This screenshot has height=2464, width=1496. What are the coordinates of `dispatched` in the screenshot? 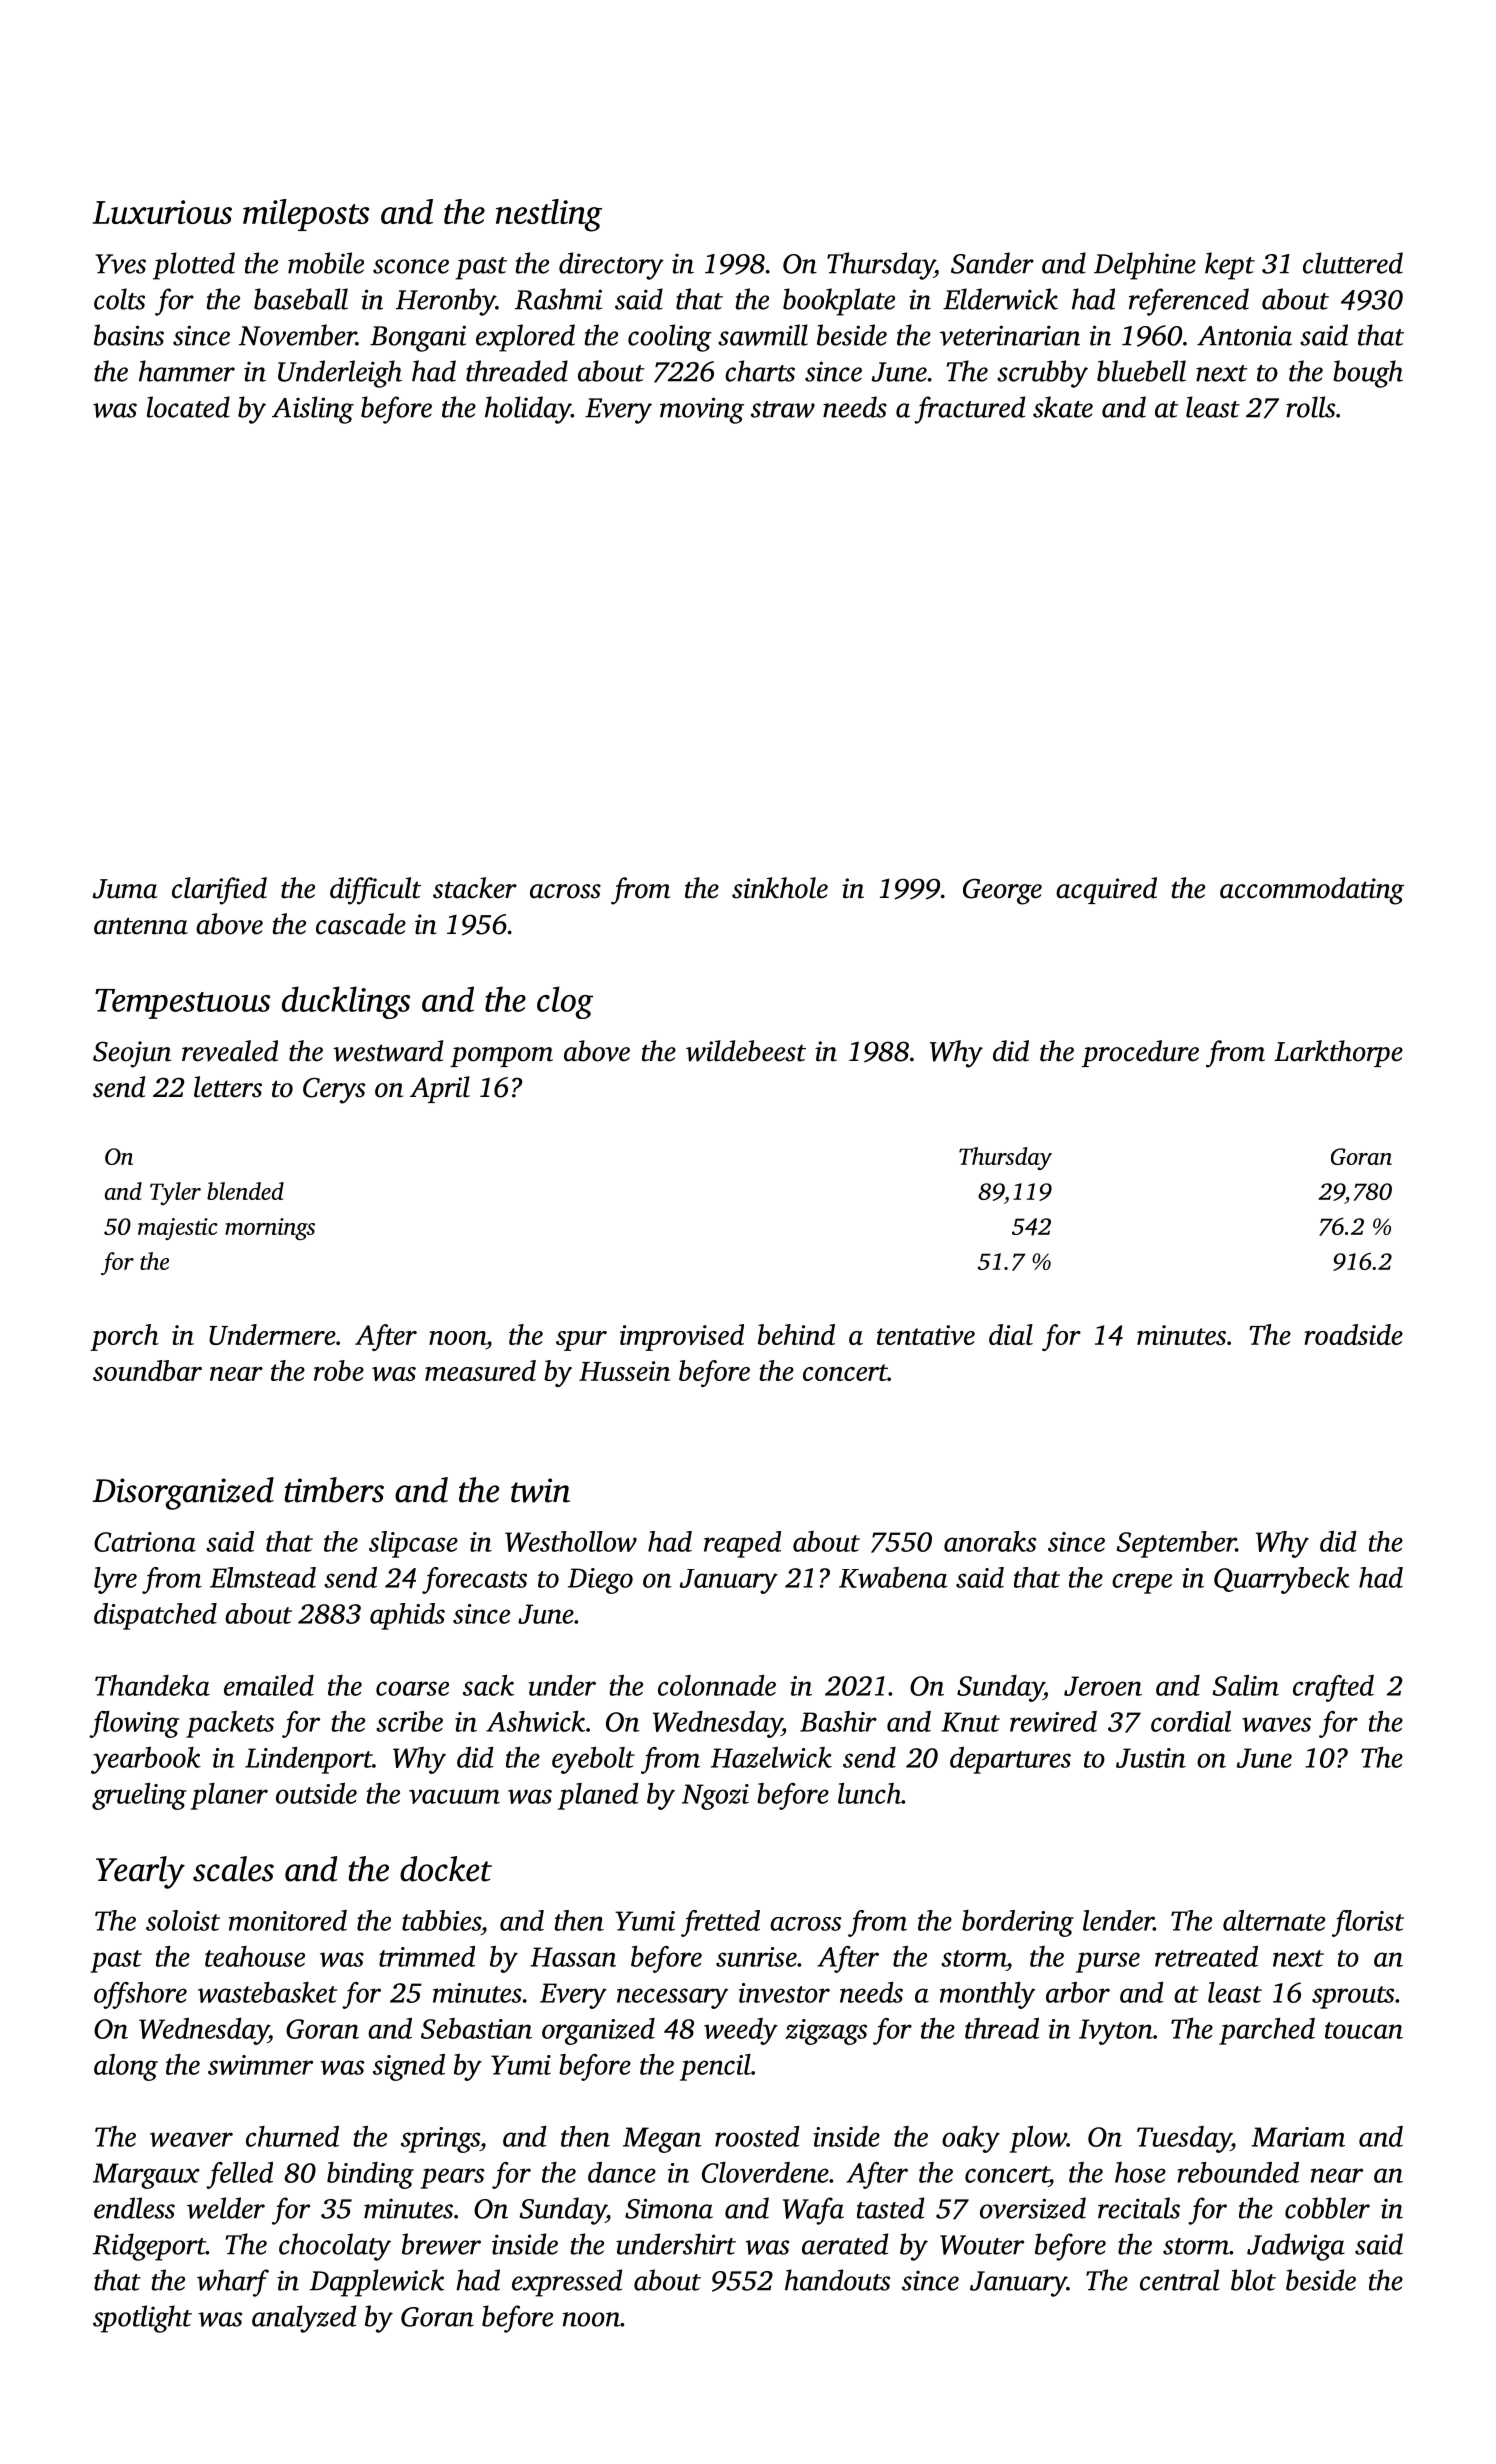 It's located at (155, 1616).
